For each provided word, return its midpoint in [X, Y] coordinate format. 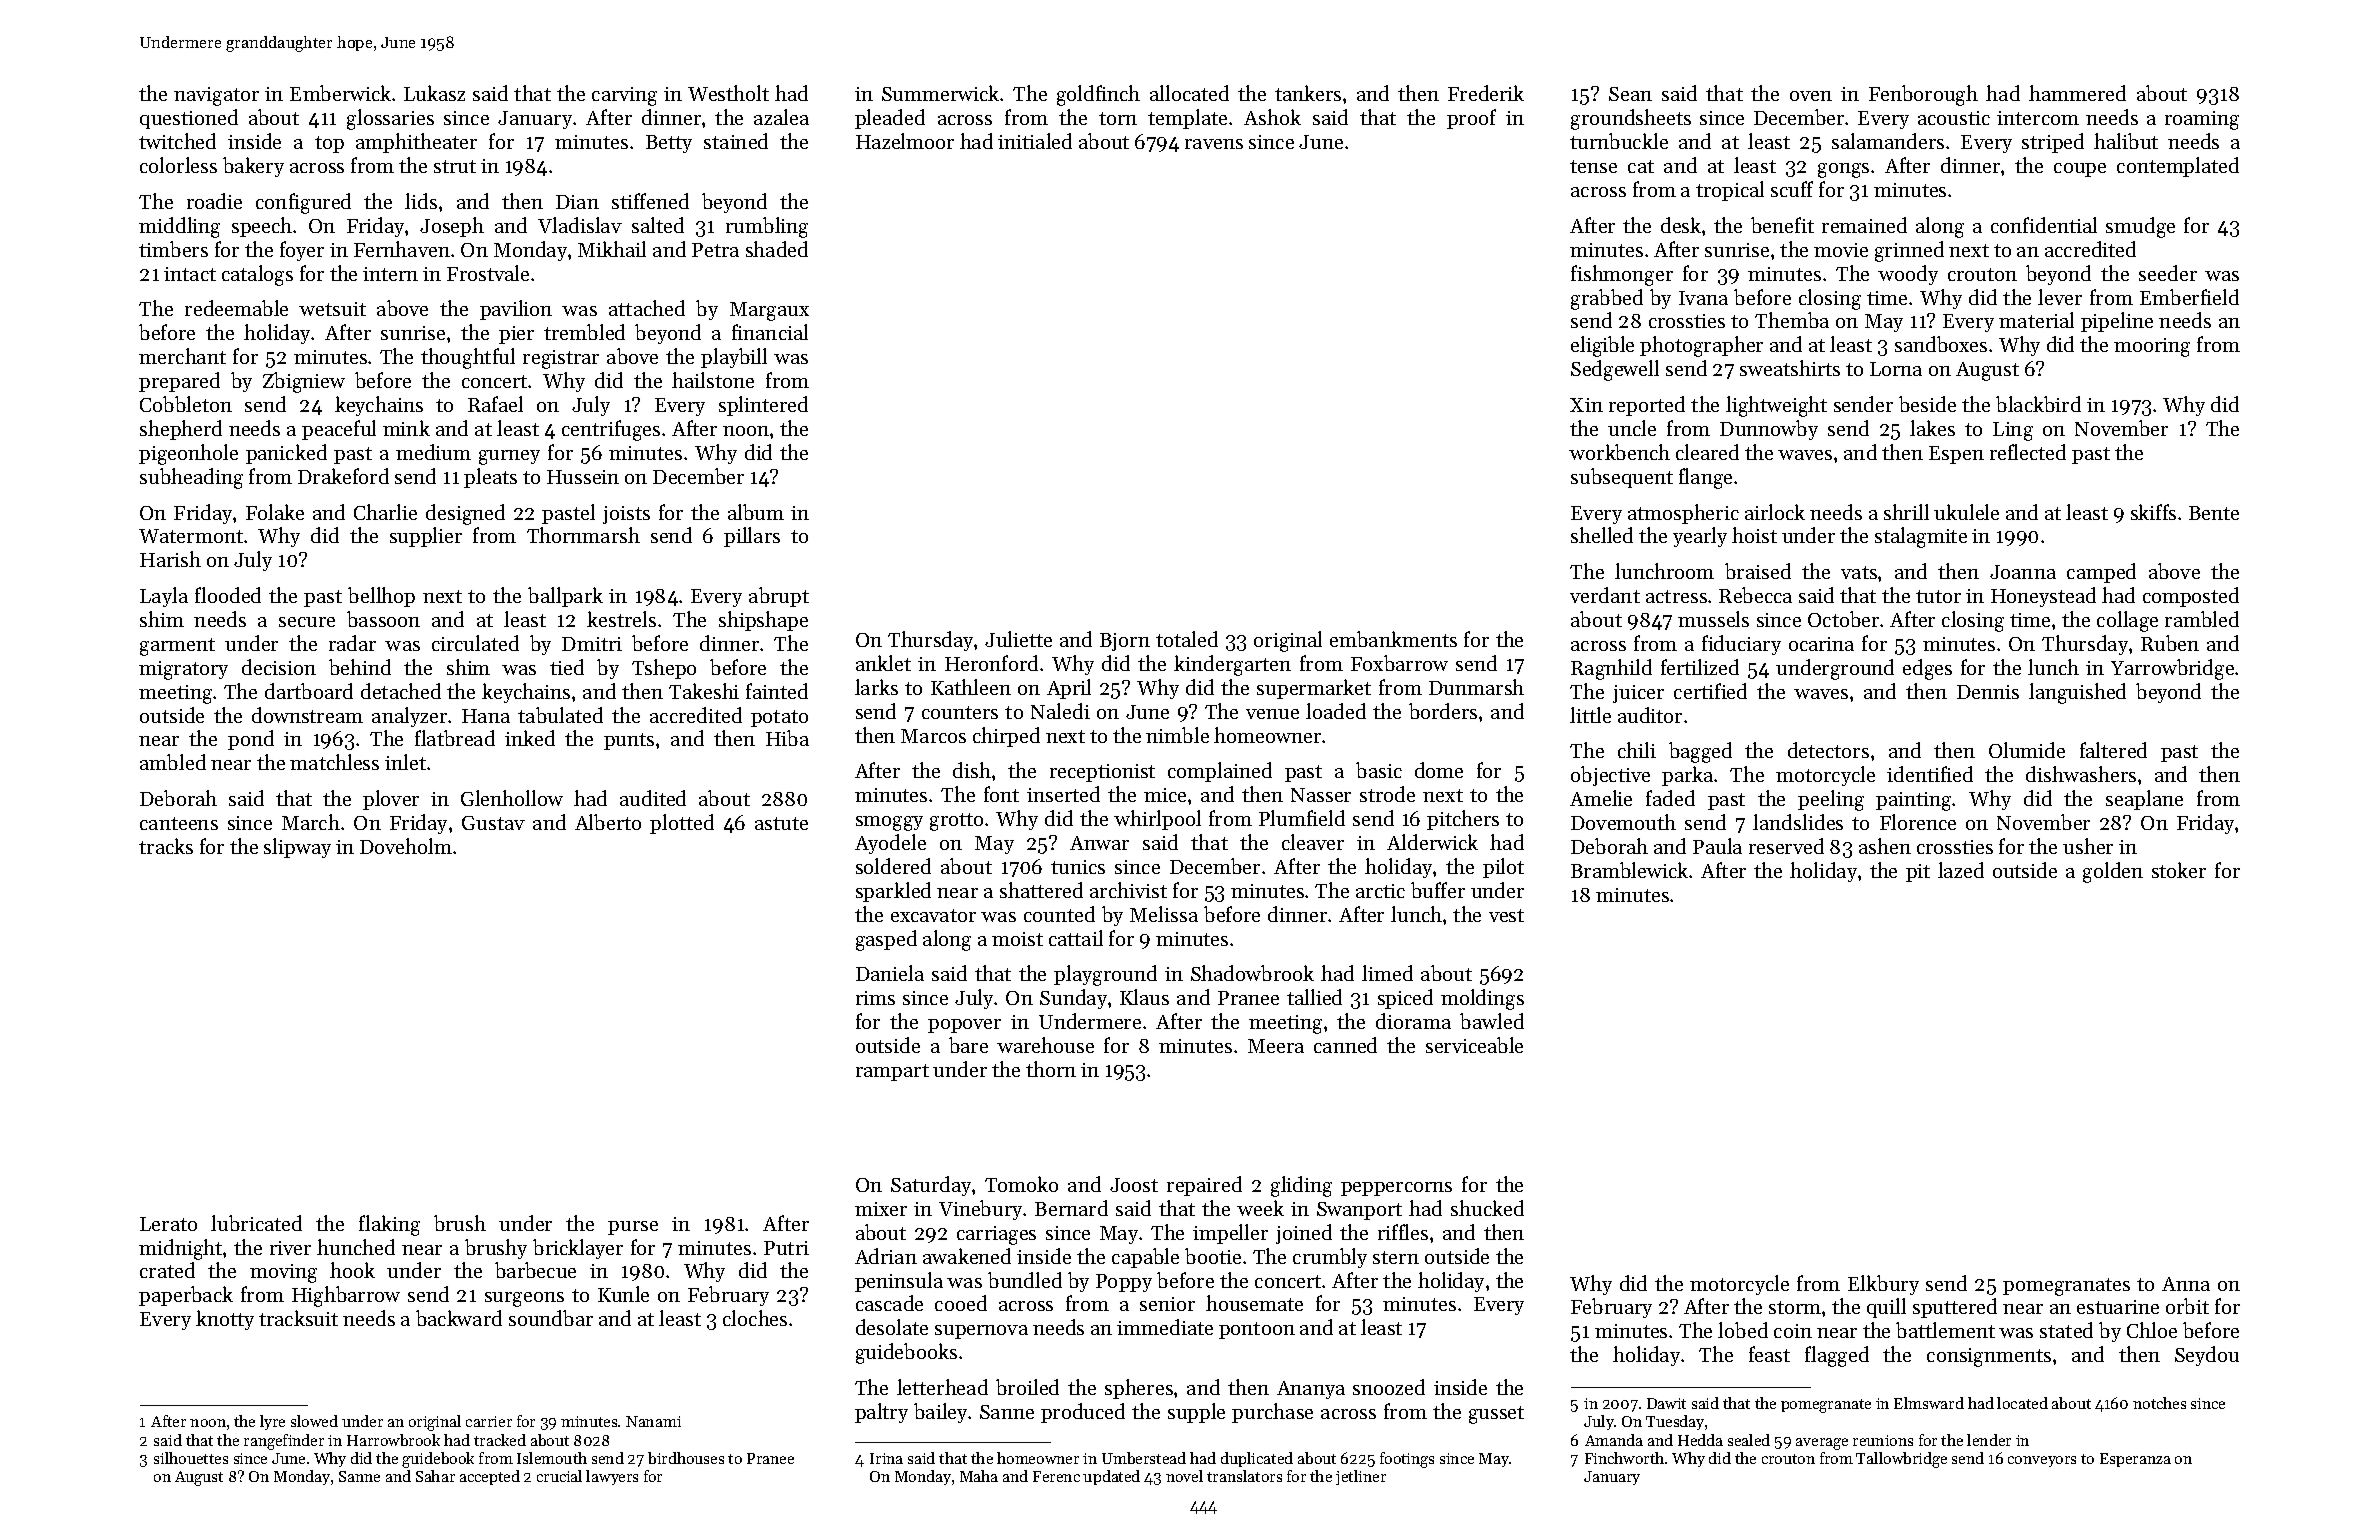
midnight [180, 1249]
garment [177, 647]
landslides [1798, 822]
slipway [297, 848]
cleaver [1313, 842]
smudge [2140, 227]
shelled [1602, 535]
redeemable [236, 308]
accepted [490, 1477]
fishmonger [1622, 275]
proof [1471, 119]
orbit [2187, 1306]
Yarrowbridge [2172, 669]
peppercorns [1396, 1189]
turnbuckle [1619, 141]
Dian [577, 202]
